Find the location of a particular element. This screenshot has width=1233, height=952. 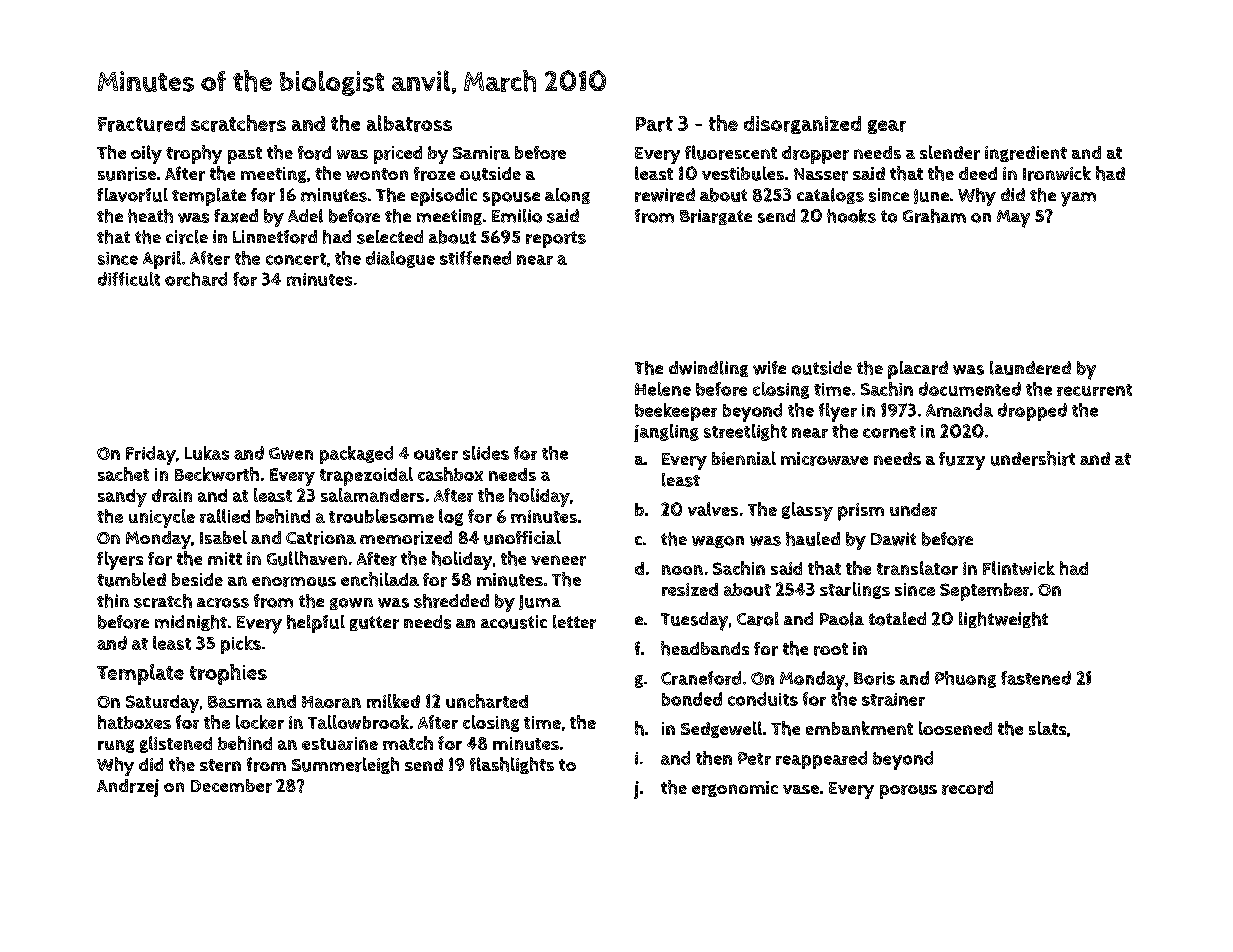

ergonomic is located at coordinates (735, 789).
